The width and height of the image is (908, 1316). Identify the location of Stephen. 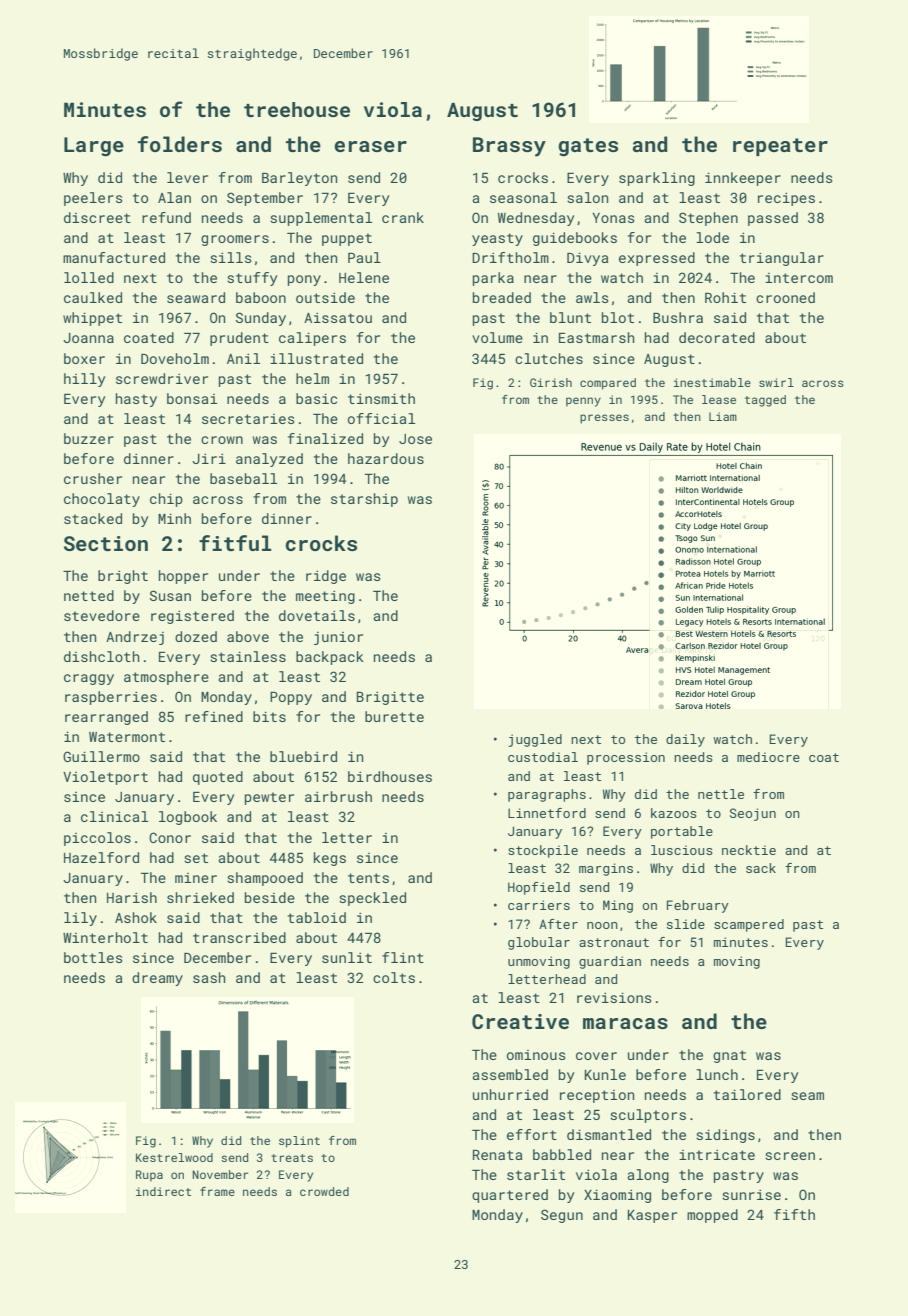
(708, 219).
